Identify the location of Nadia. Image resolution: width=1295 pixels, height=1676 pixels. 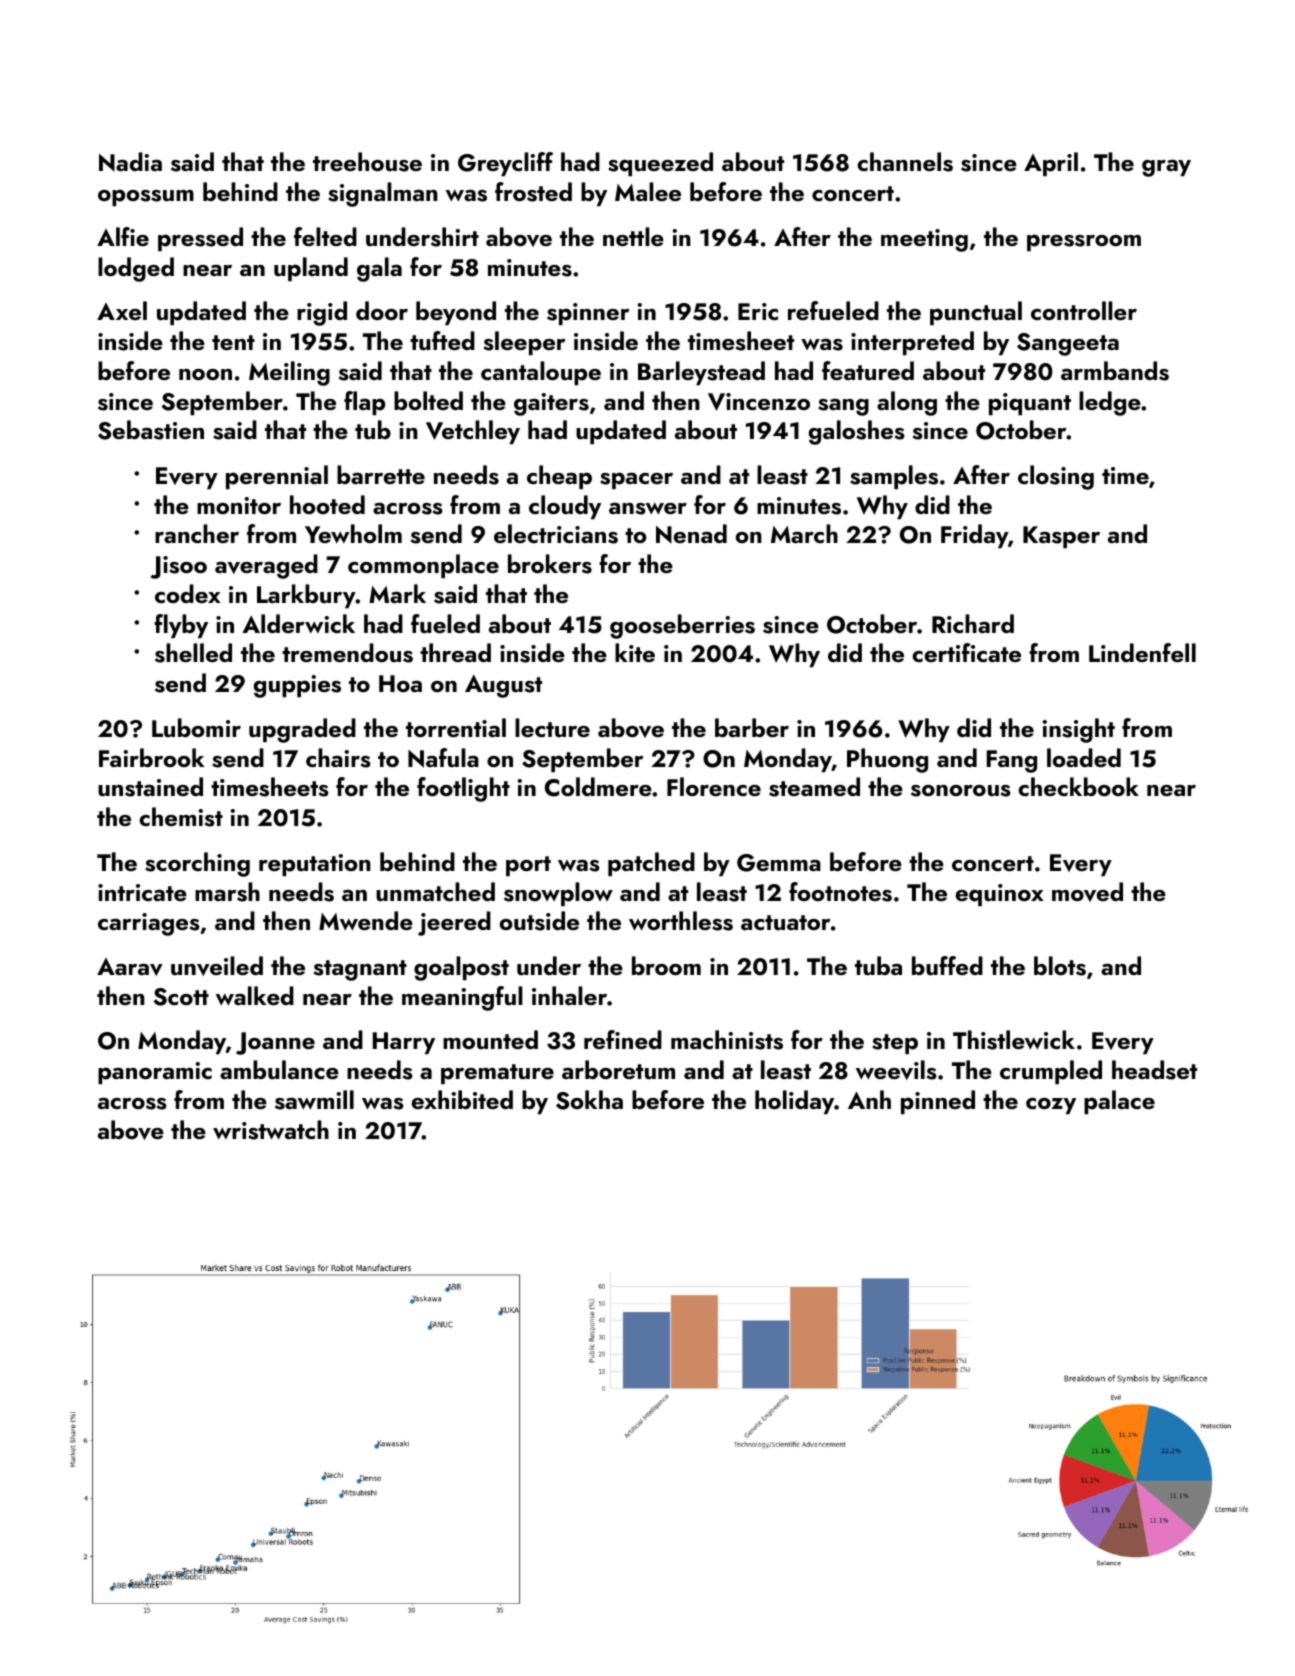
(130, 162).
